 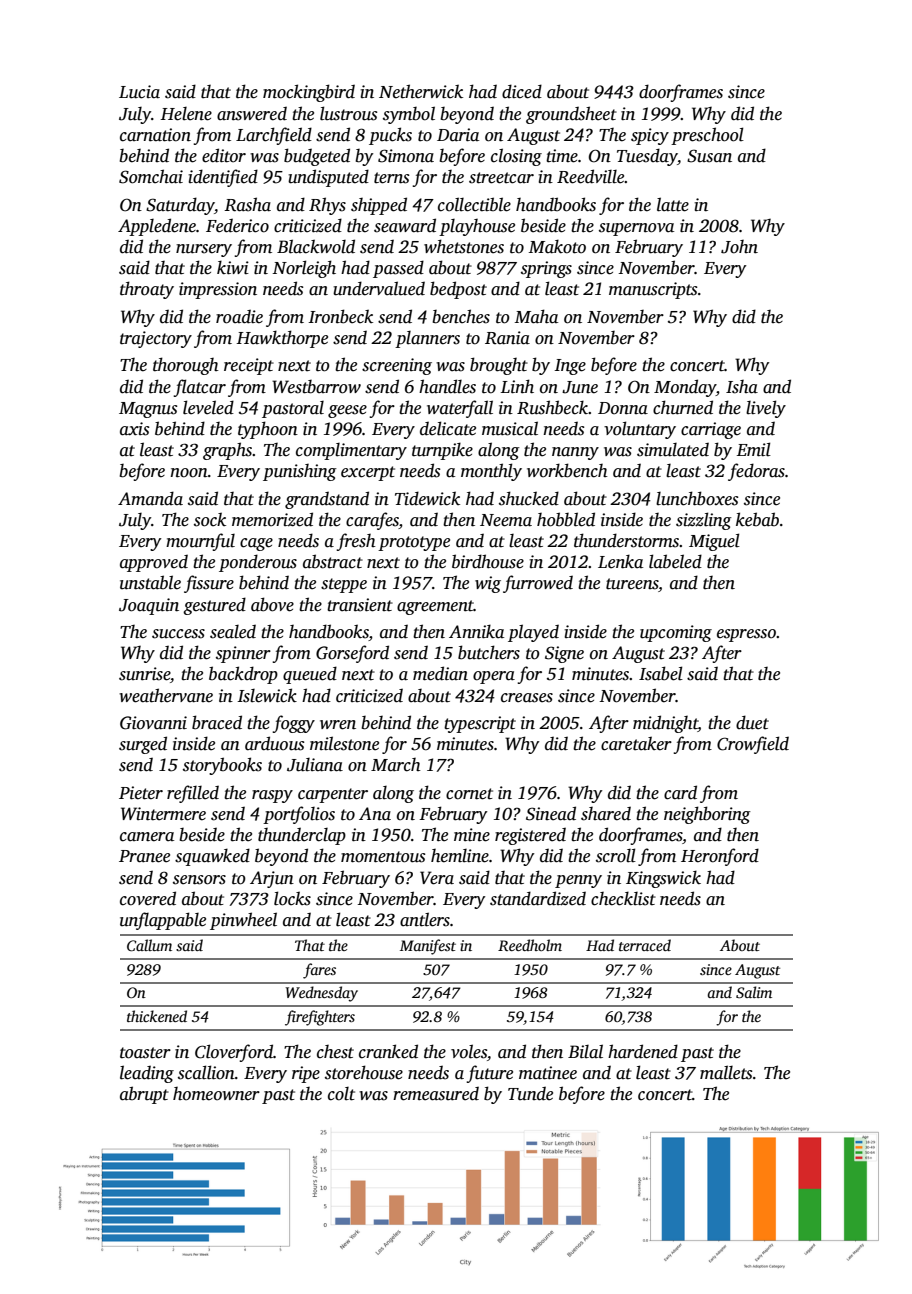 What do you see at coordinates (144, 674) in the page?
I see `sunrise` at bounding box center [144, 674].
